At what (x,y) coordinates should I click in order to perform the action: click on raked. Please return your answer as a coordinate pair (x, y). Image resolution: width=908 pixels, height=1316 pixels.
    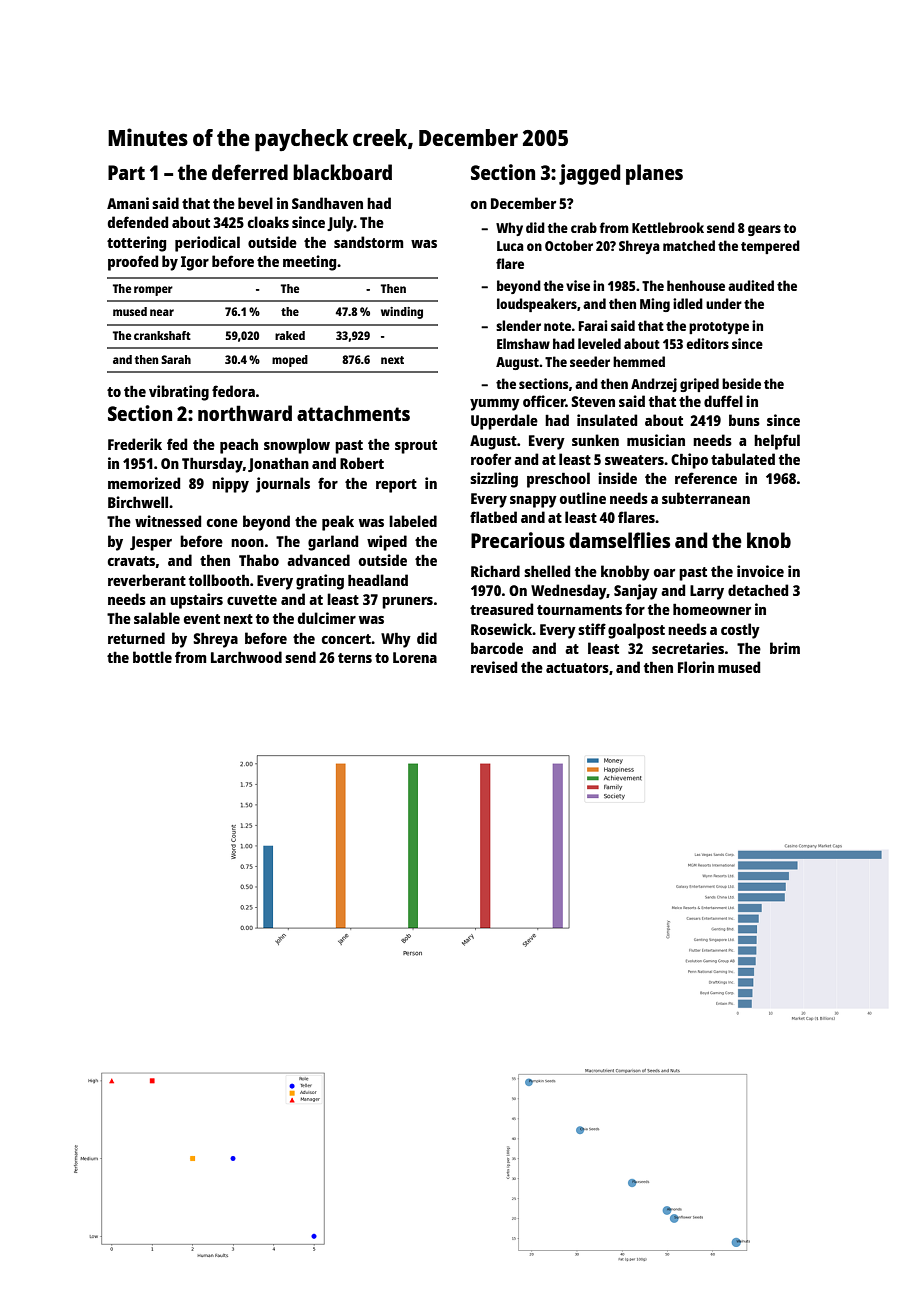
    Looking at the image, I should click on (290, 335).
